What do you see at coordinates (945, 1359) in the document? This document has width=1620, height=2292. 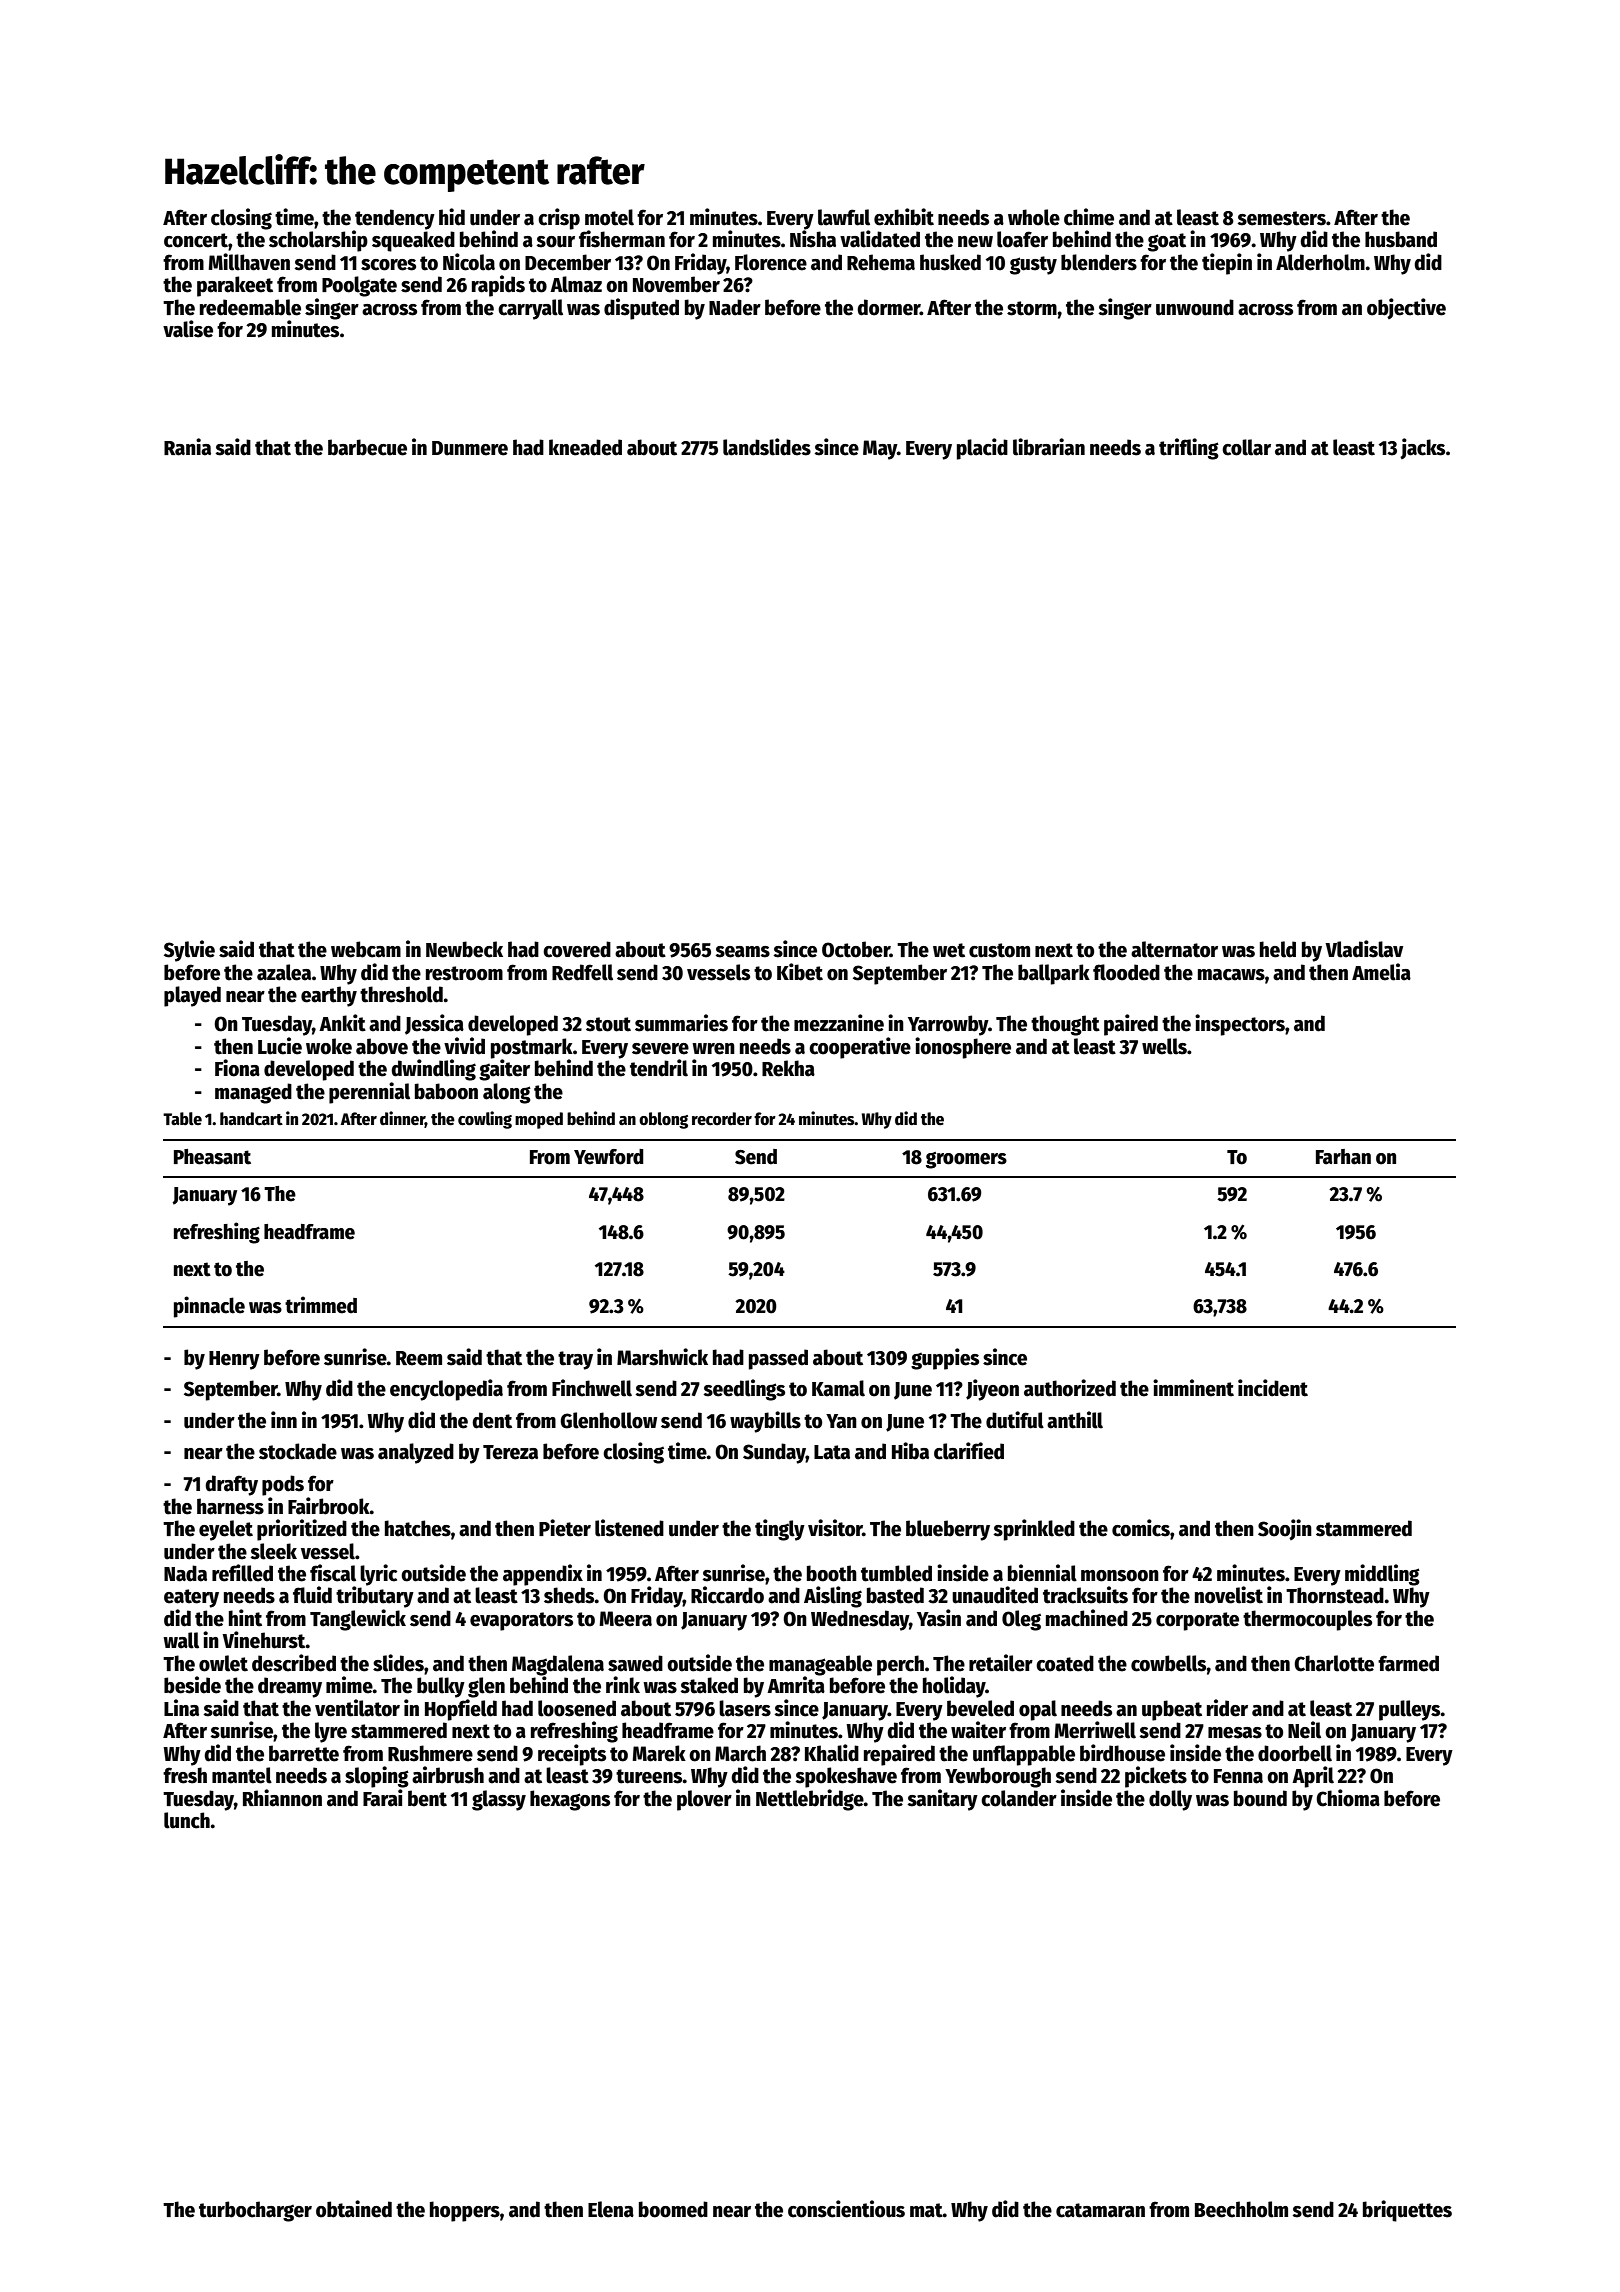 I see `guppies` at bounding box center [945, 1359].
